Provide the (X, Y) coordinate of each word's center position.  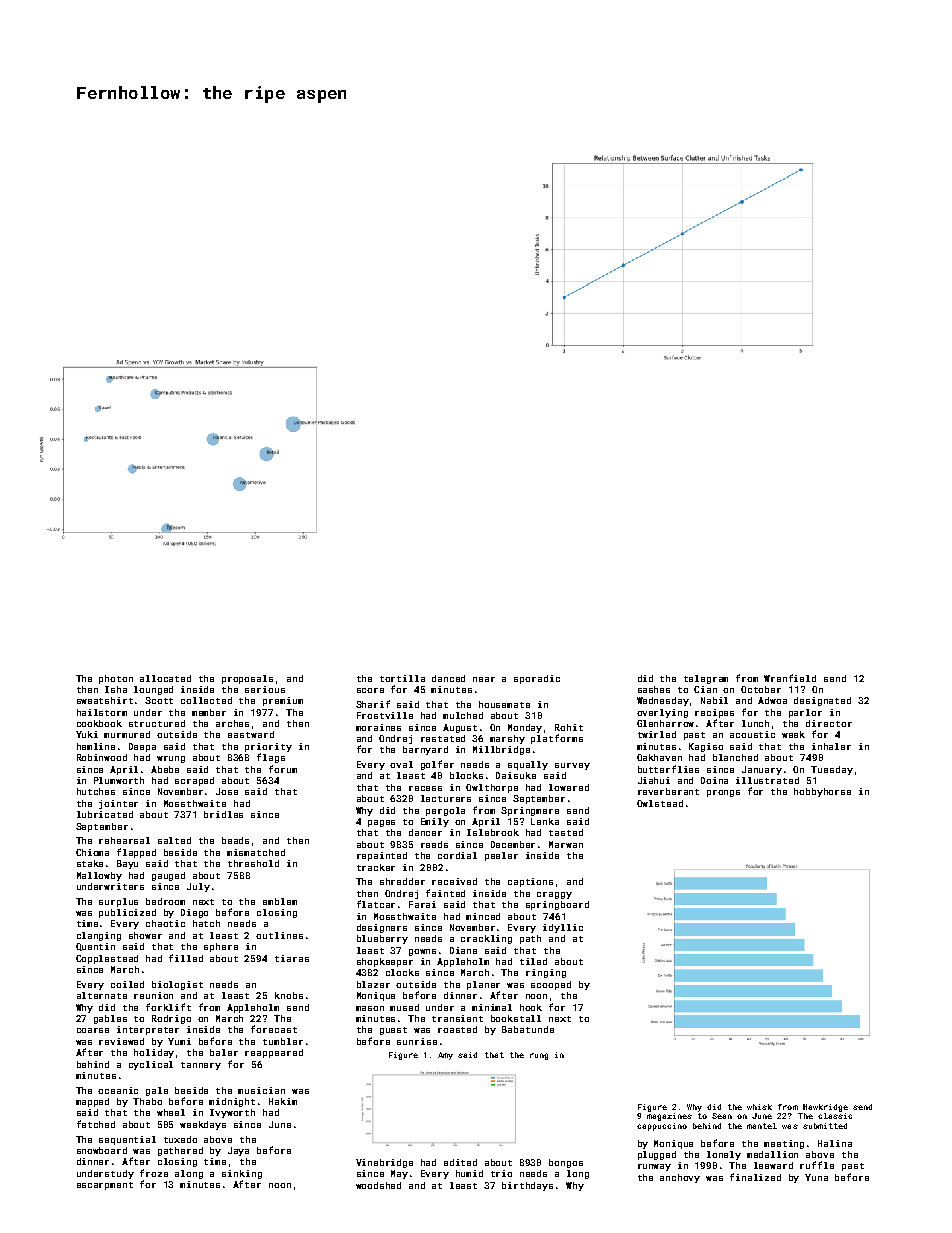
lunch (755, 723)
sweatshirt (105, 700)
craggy (554, 895)
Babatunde (528, 1029)
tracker (376, 867)
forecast (274, 1029)
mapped (92, 1102)
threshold (253, 863)
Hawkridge (825, 1108)
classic (835, 1116)
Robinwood (102, 757)
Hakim (283, 1101)
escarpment (105, 1186)
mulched (463, 715)
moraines (378, 727)
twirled (657, 734)
